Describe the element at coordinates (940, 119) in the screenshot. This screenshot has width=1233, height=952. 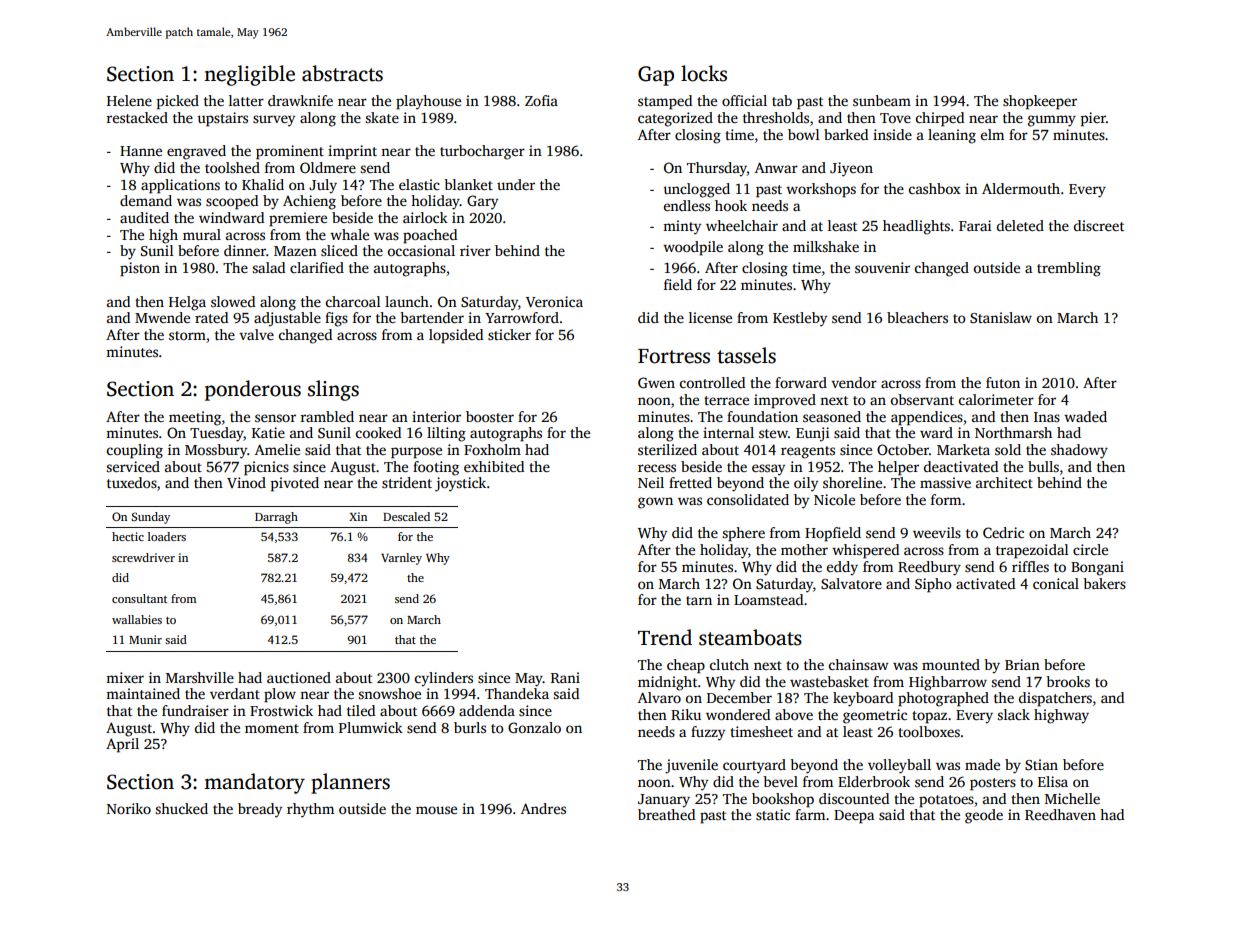
I see `chirped` at that location.
